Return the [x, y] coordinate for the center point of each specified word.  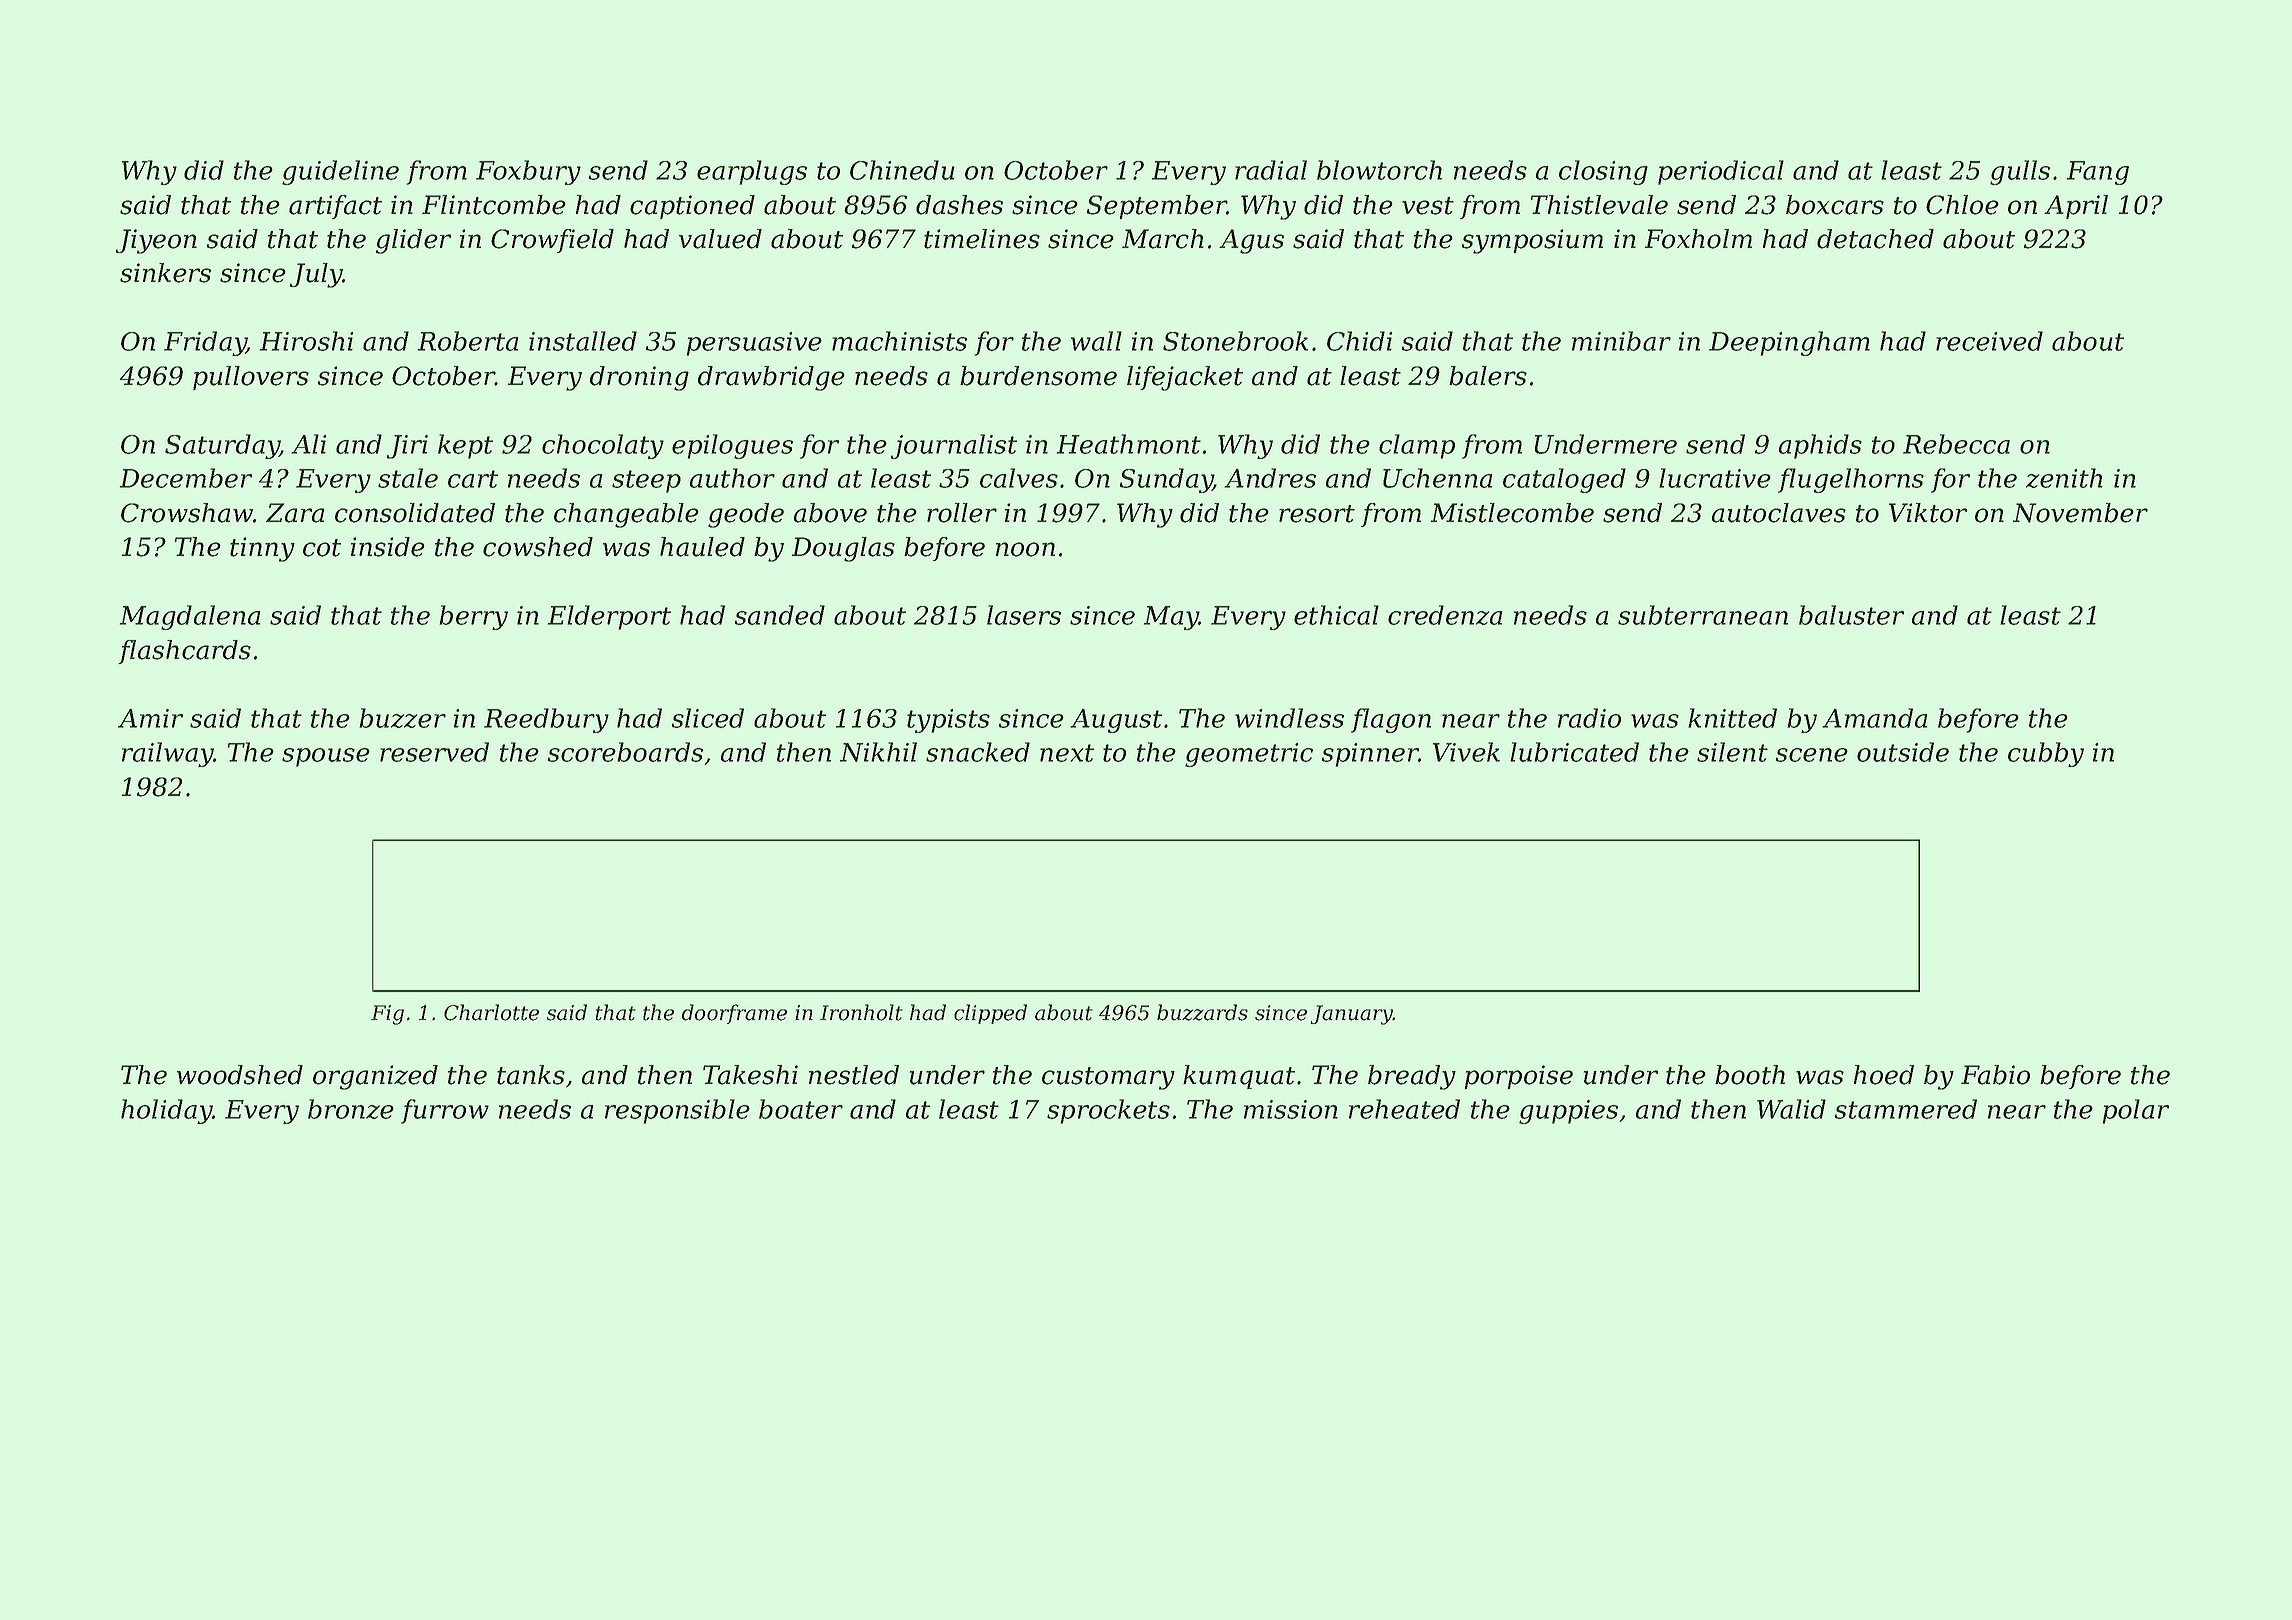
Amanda [1875, 718]
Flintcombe [494, 205]
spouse [326, 757]
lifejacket [1185, 378]
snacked [978, 752]
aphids [1820, 446]
